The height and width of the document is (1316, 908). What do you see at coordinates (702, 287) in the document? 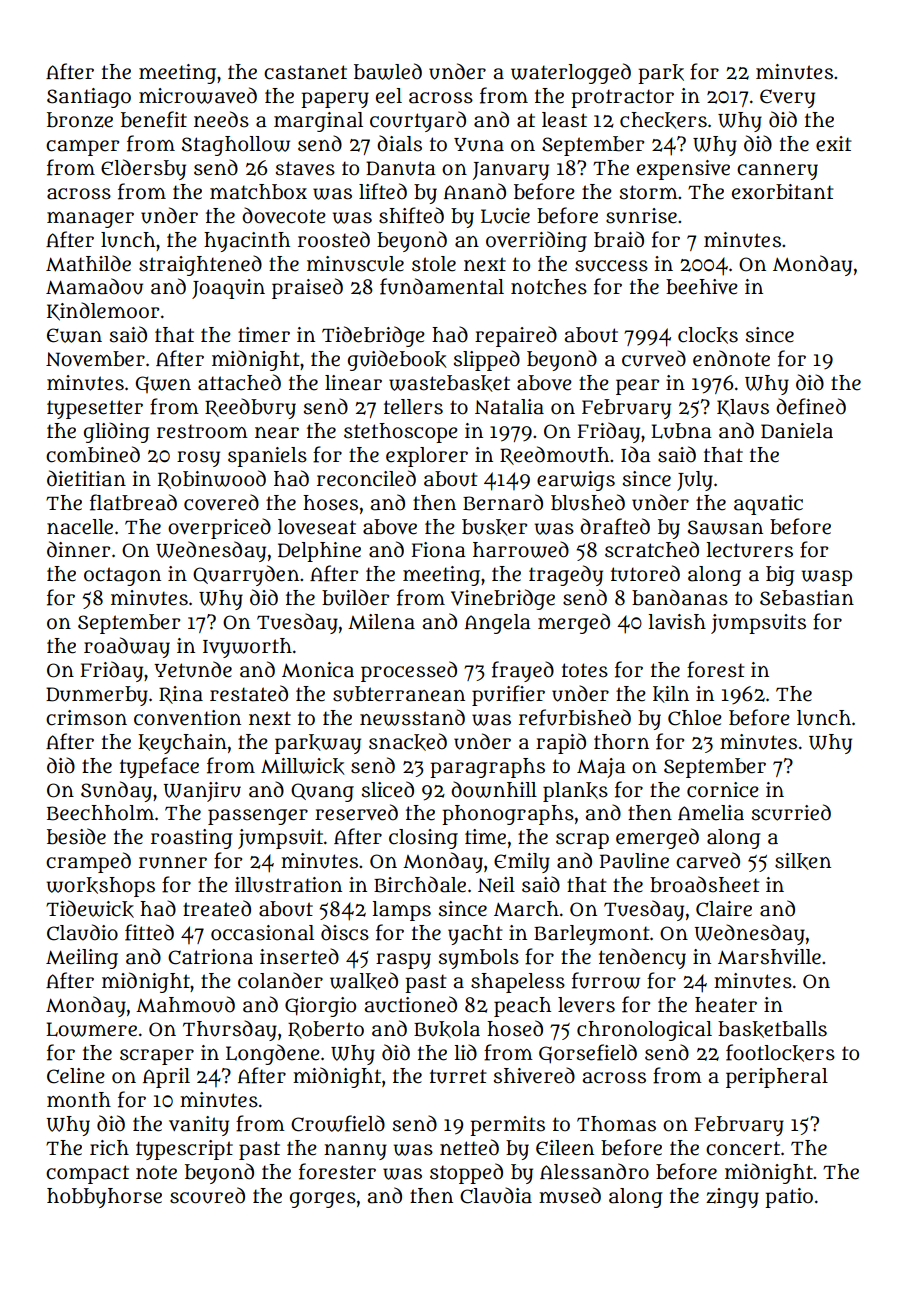
I see `beehive` at bounding box center [702, 287].
